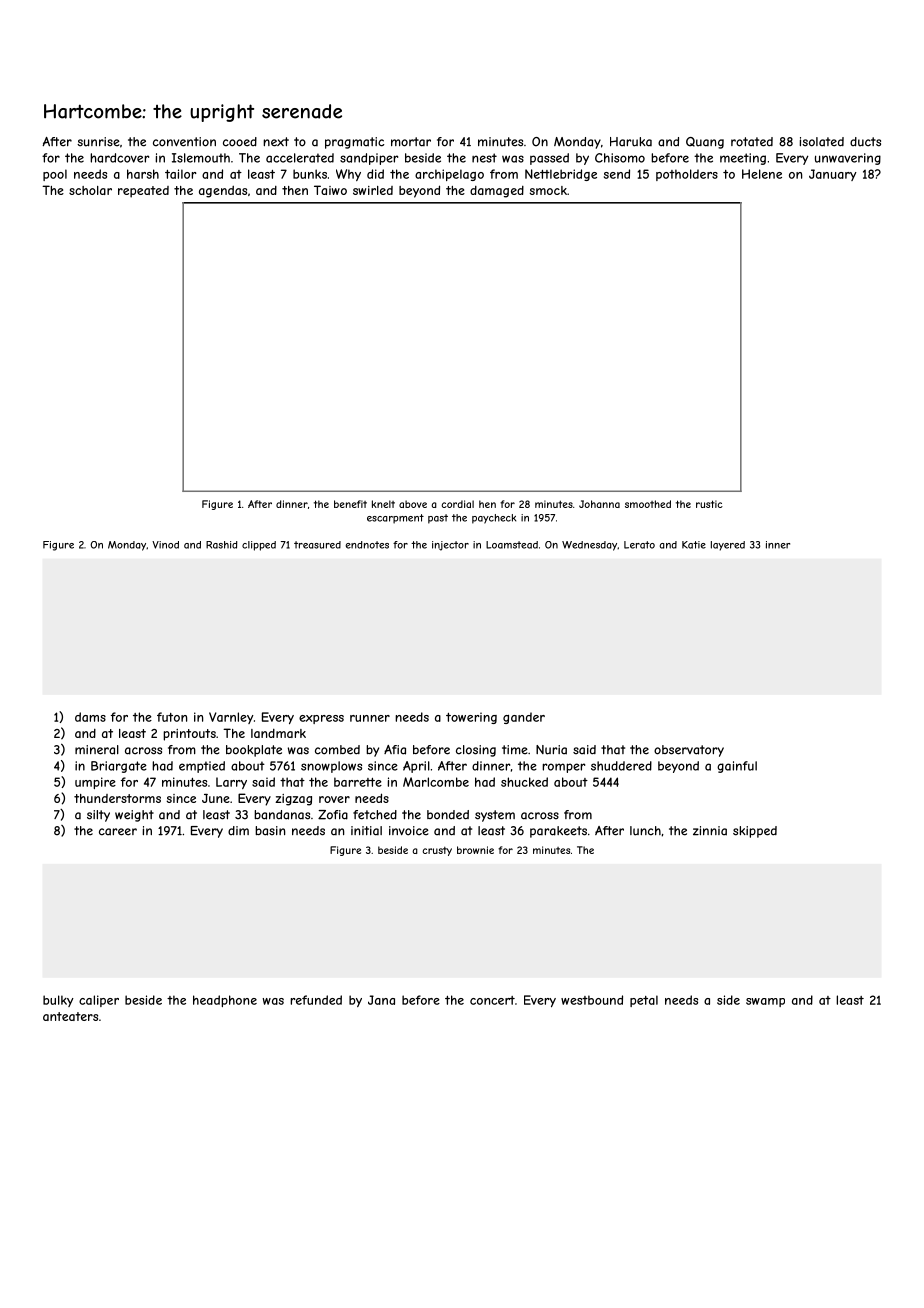 The width and height of the image is (924, 1308). What do you see at coordinates (548, 190) in the image?
I see `smock` at bounding box center [548, 190].
